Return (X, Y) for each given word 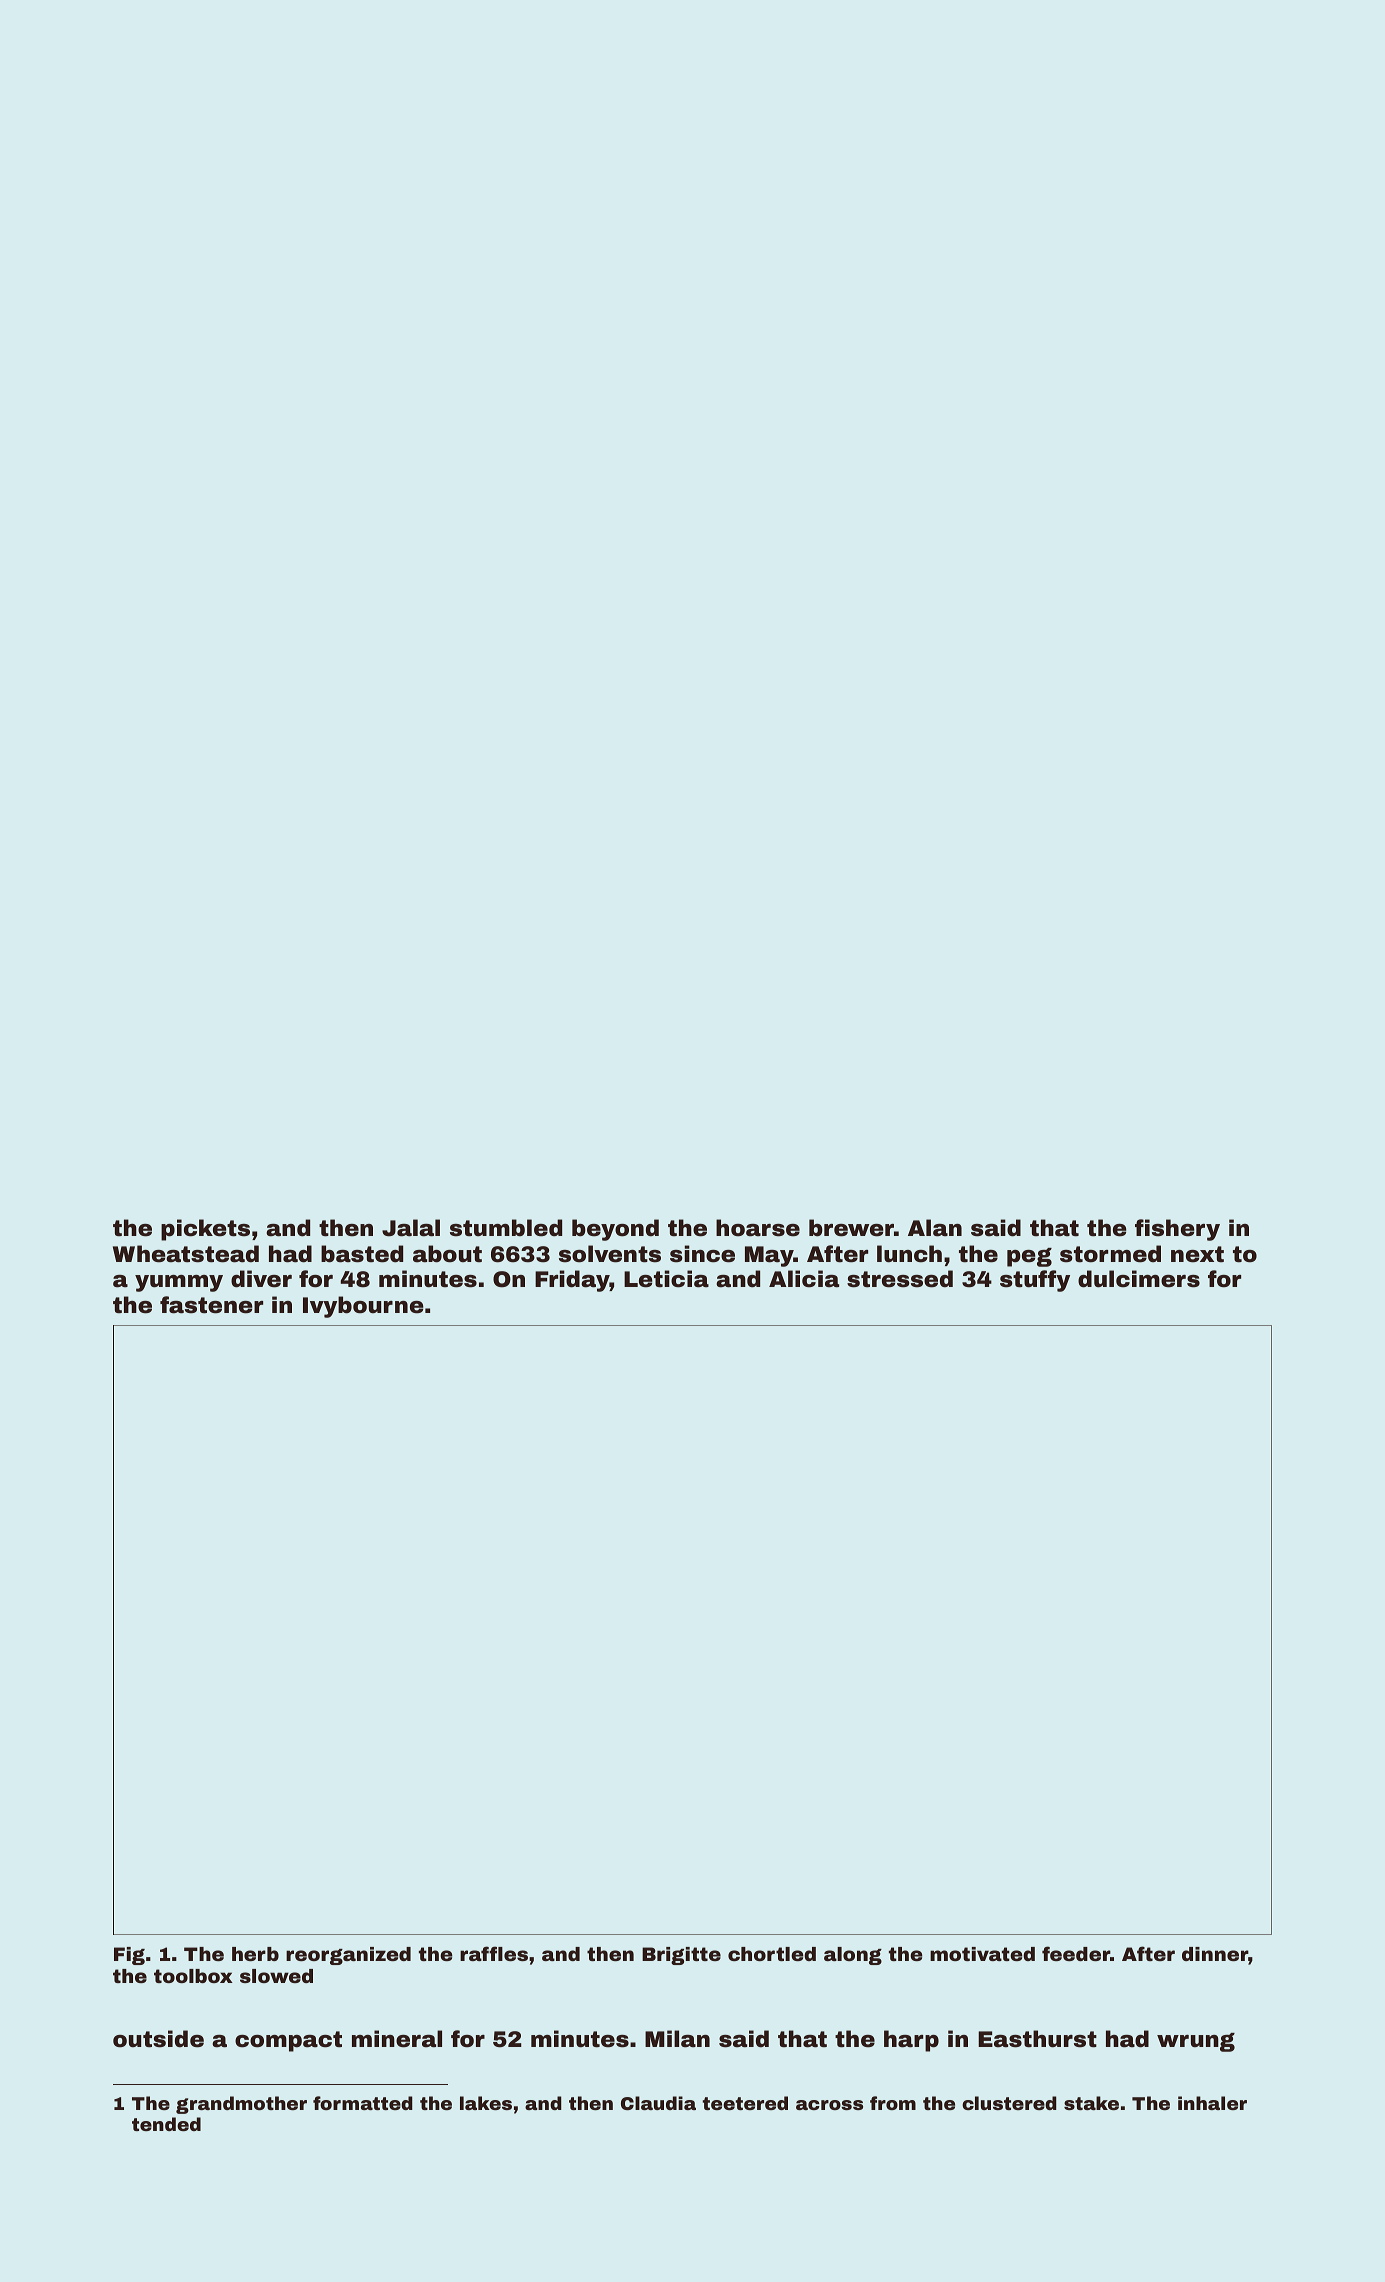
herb (255, 1954)
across (829, 2105)
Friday (572, 1281)
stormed (1110, 1254)
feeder (1076, 1953)
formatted (363, 2103)
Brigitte (681, 1956)
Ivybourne (363, 1307)
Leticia (666, 1279)
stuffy (1035, 1281)
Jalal (411, 1228)
